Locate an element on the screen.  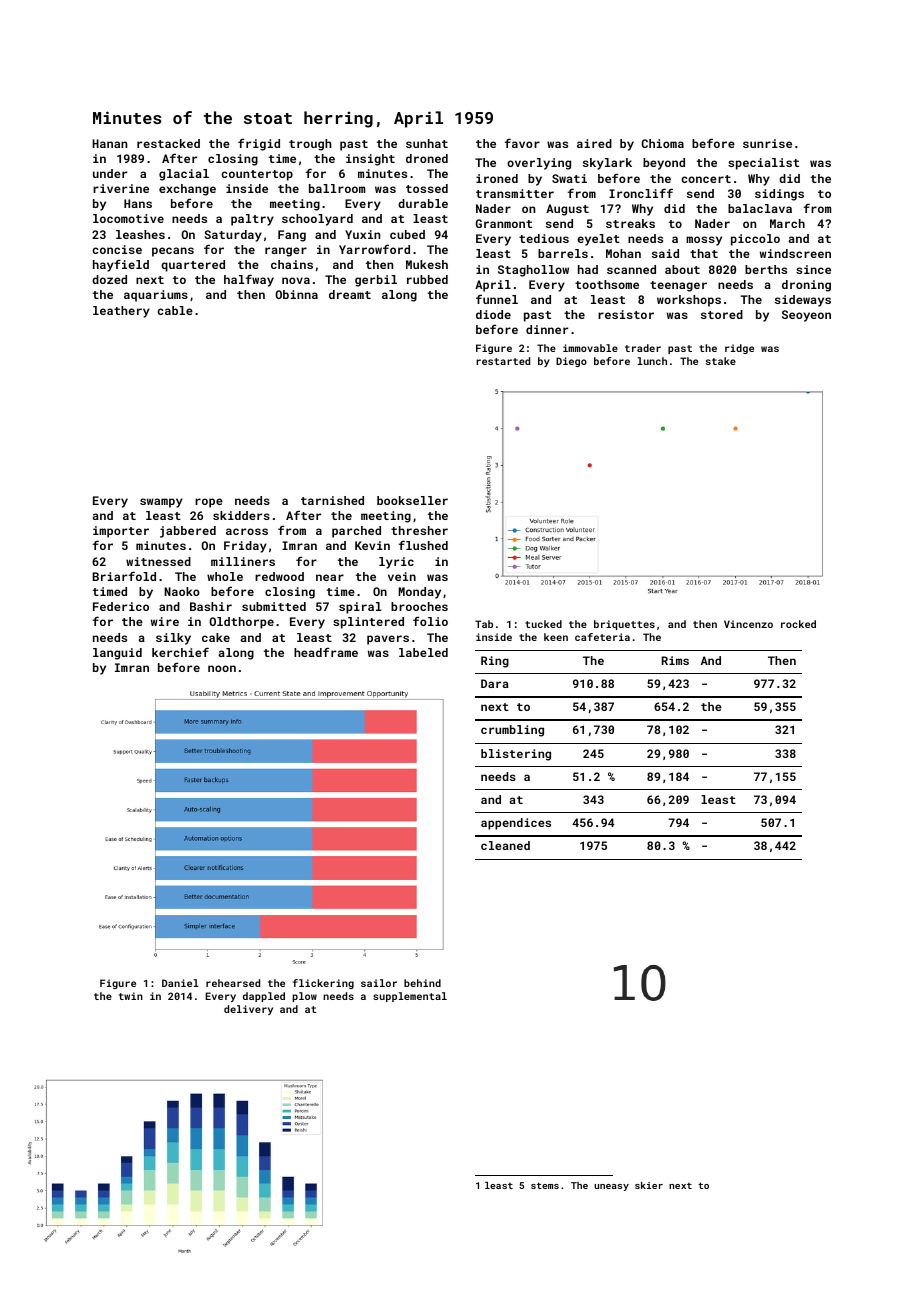
skier is located at coordinates (649, 1185).
